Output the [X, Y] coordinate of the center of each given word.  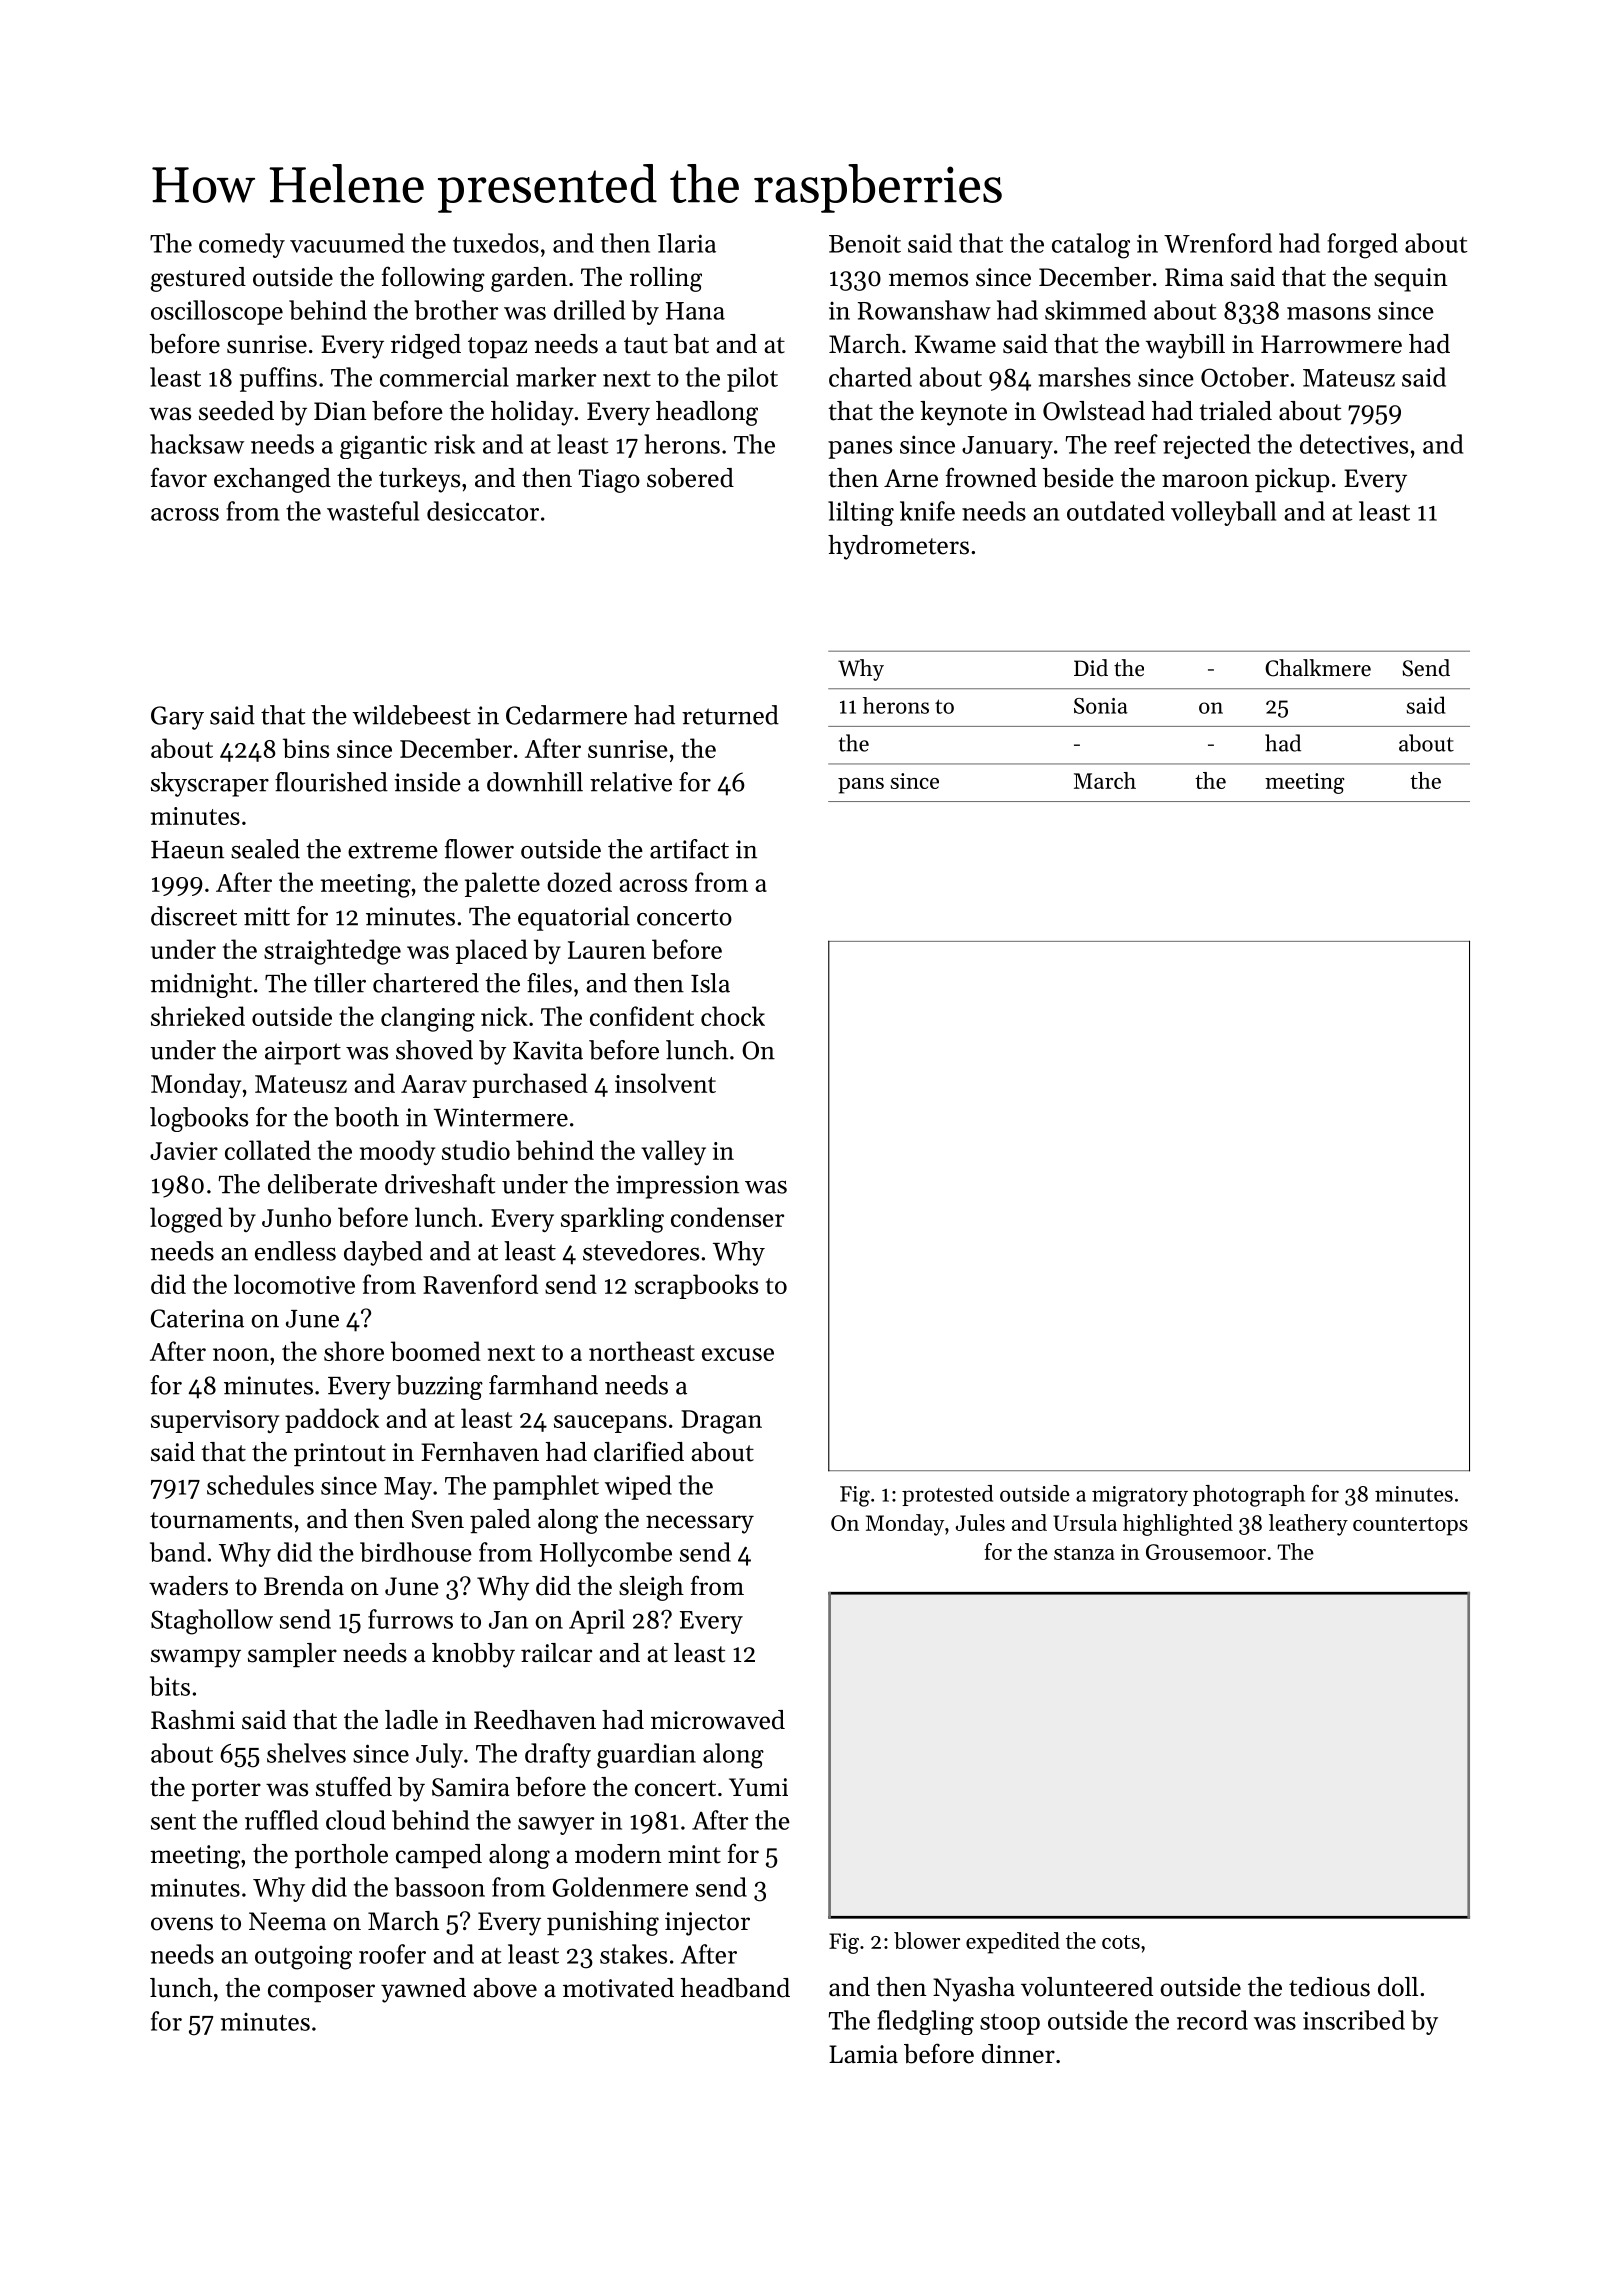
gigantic [383, 447]
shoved [434, 1050]
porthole [341, 1856]
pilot [752, 379]
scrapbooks [696, 1286]
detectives [1354, 444]
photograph [1249, 1496]
